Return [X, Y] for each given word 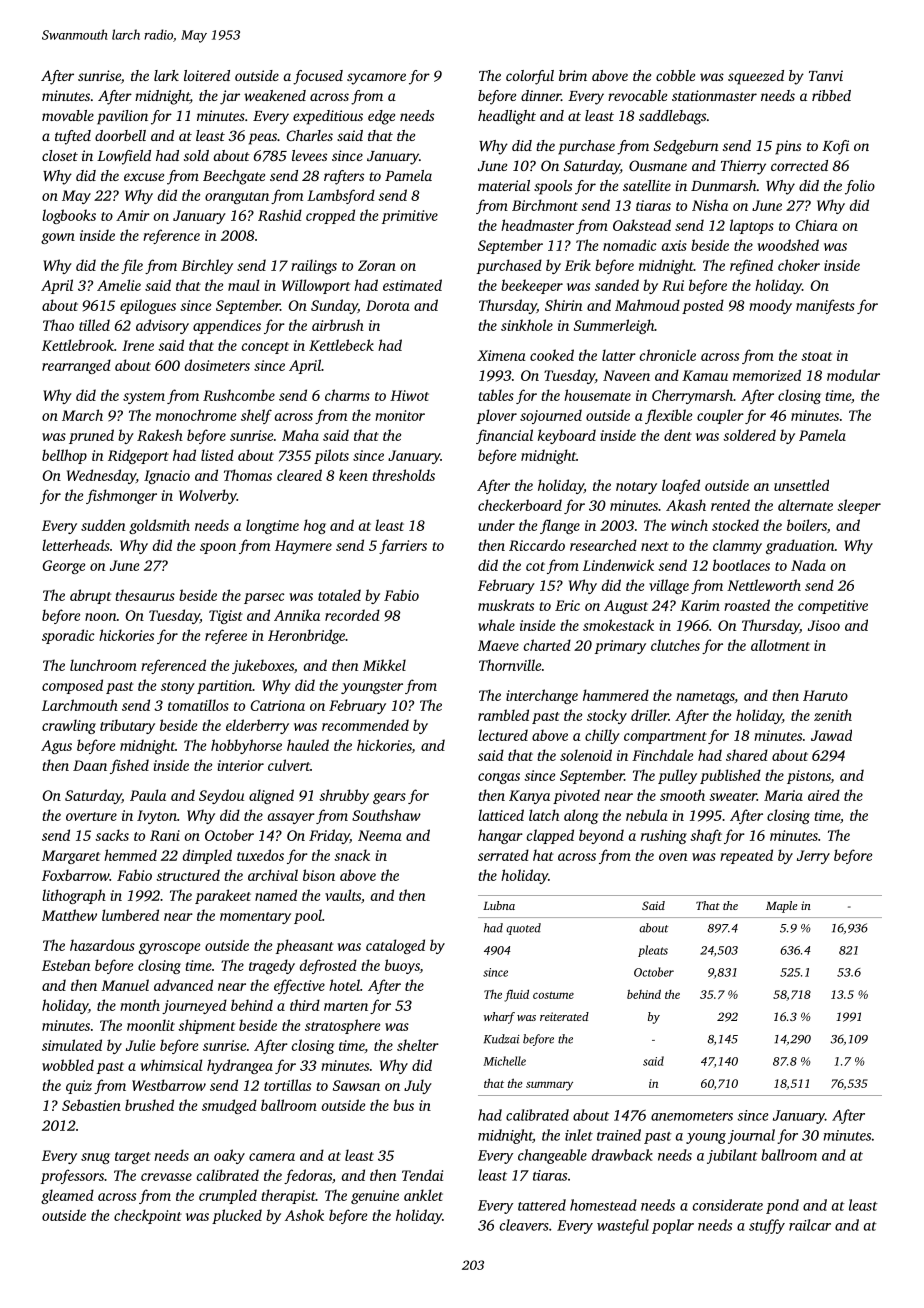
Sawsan [356, 1085]
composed [72, 686]
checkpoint [148, 1216]
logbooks [69, 216]
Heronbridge [306, 636]
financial [504, 436]
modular [853, 375]
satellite [647, 185]
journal [751, 1136]
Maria [783, 795]
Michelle [504, 1061]
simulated [72, 1045]
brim [573, 75]
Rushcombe [239, 395]
